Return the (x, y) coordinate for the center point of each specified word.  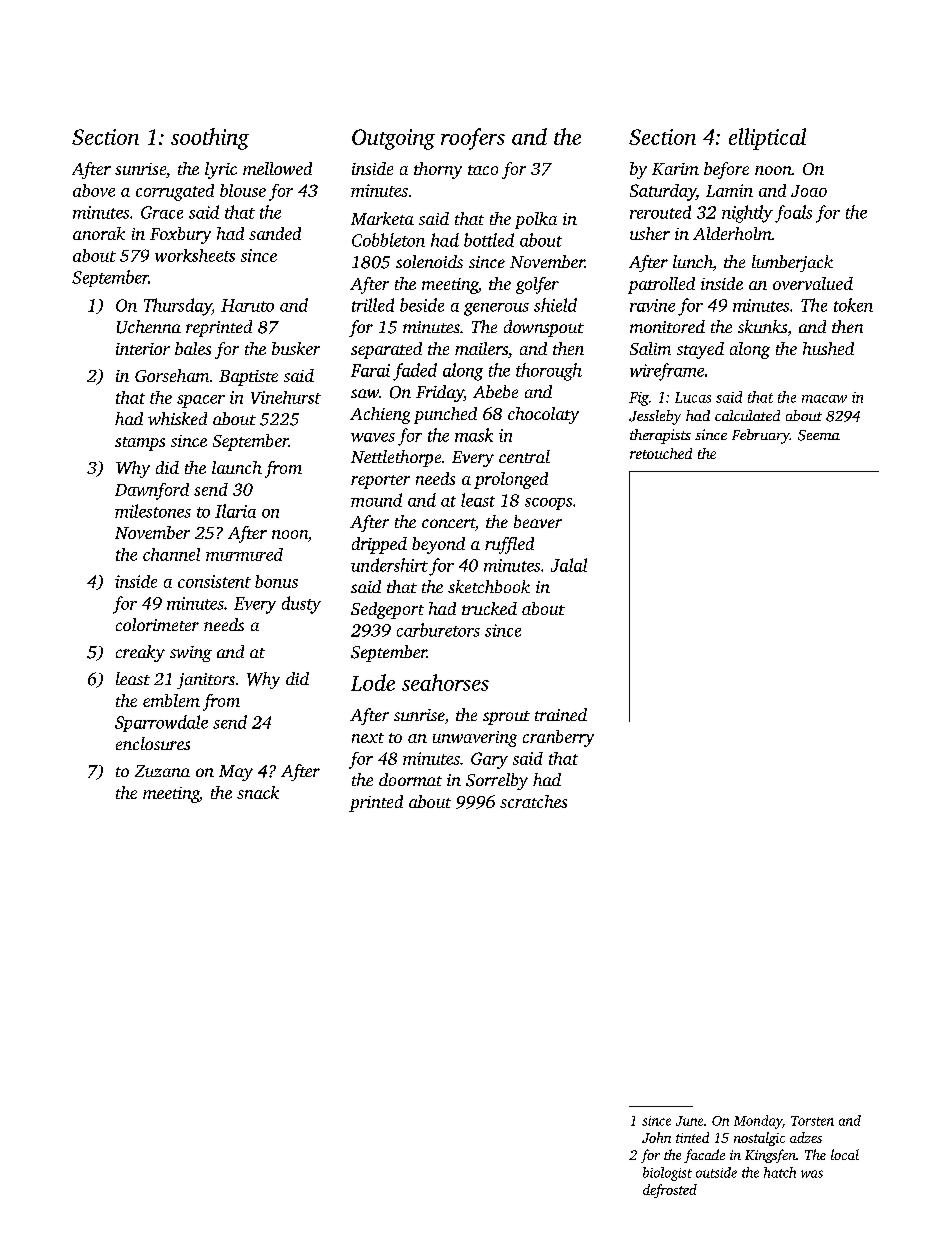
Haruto (247, 305)
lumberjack (792, 263)
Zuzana (162, 771)
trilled (373, 305)
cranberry (558, 738)
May (236, 773)
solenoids (429, 261)
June (689, 1121)
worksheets (195, 255)
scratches (533, 801)
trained (561, 714)
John (656, 1137)
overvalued (813, 283)
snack (258, 792)
